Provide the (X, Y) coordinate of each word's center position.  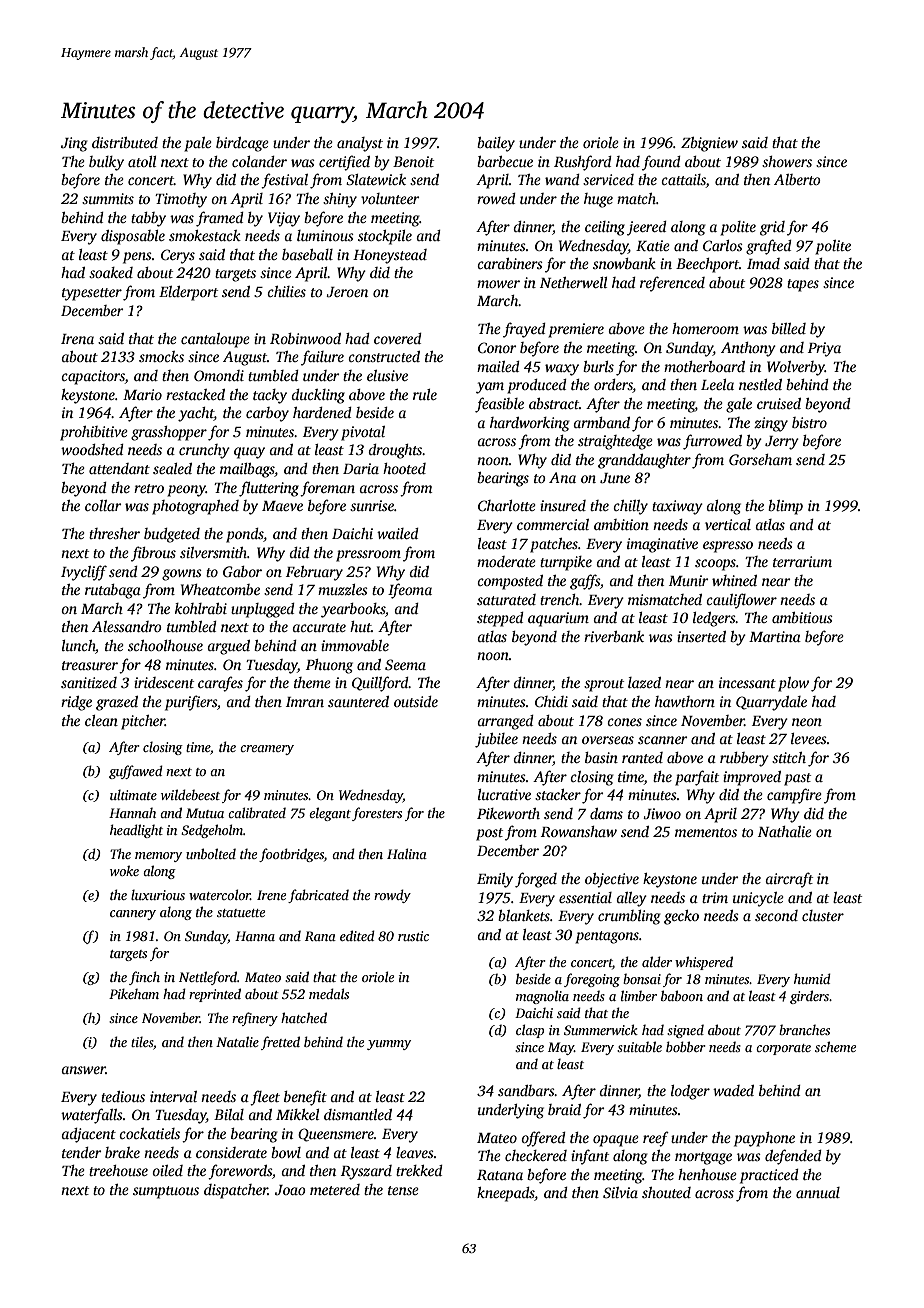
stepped (500, 619)
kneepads (506, 1194)
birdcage (242, 144)
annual (818, 1192)
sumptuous (166, 1192)
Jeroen (347, 292)
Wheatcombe (220, 589)
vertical (728, 524)
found (661, 163)
